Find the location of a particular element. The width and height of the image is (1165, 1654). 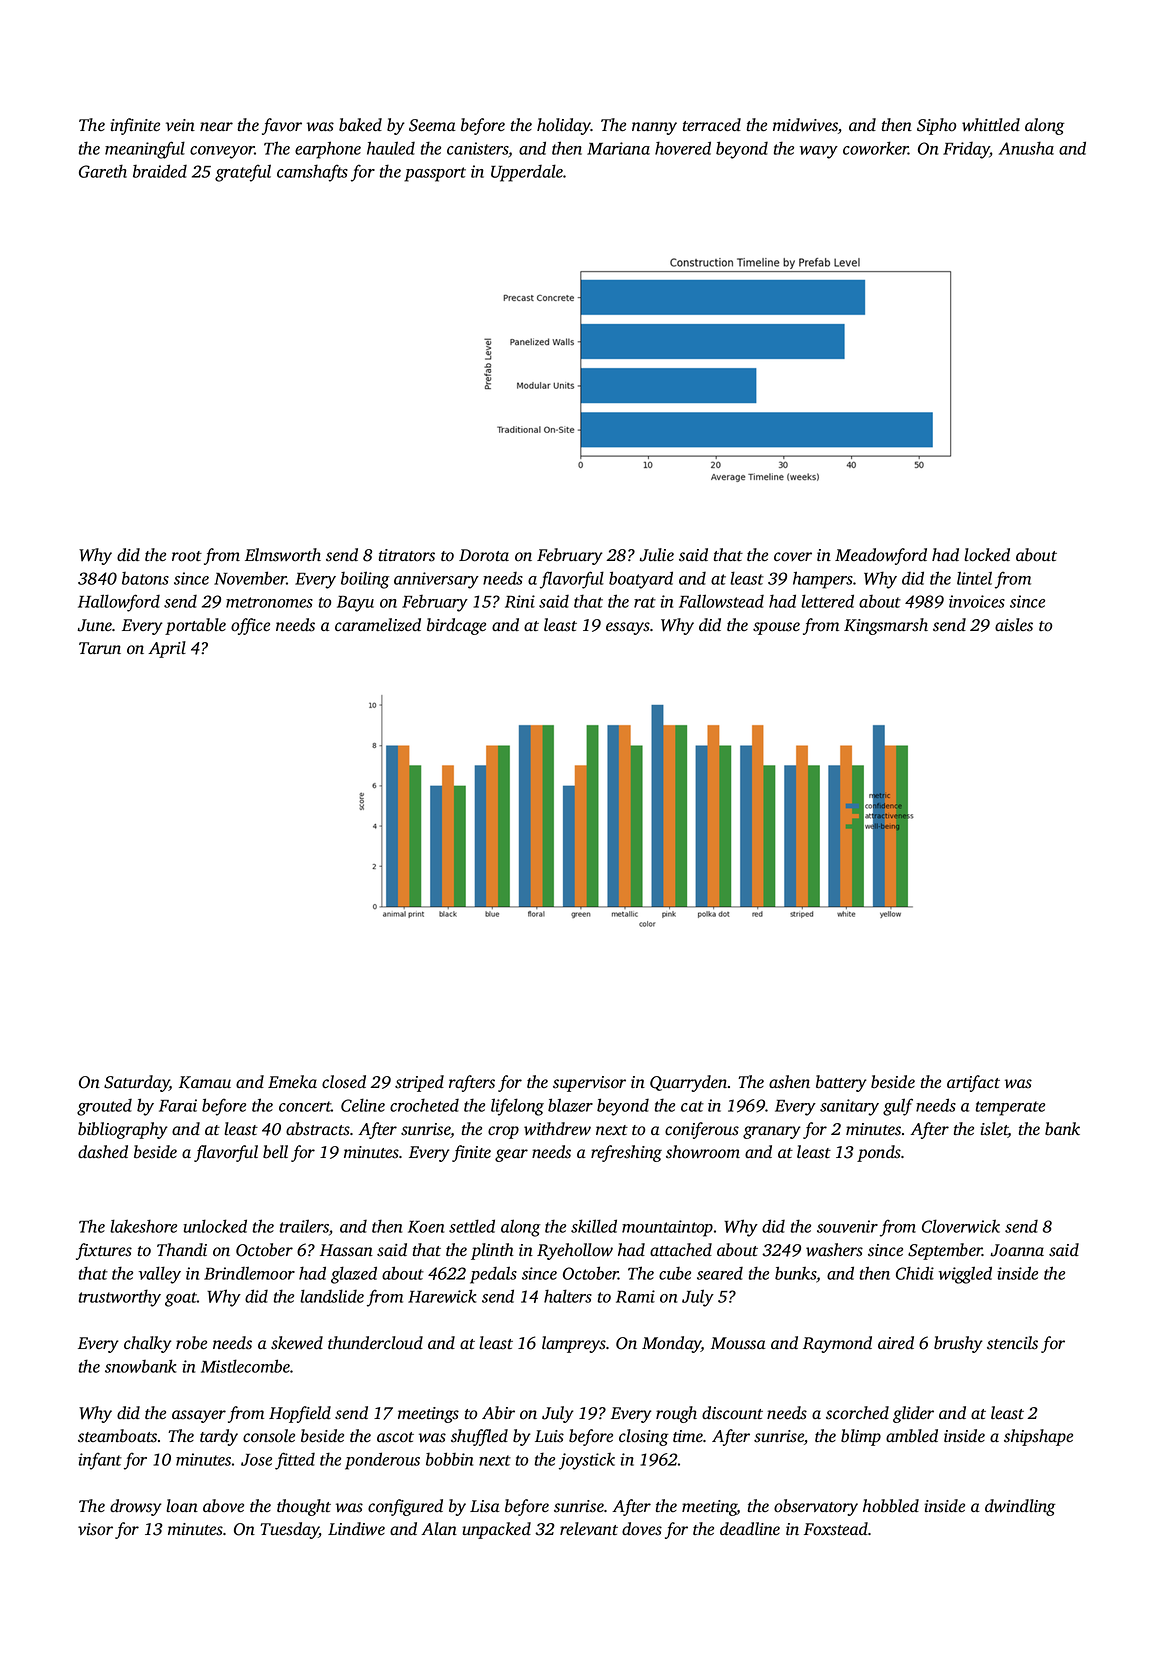

coniferous is located at coordinates (702, 1130).
